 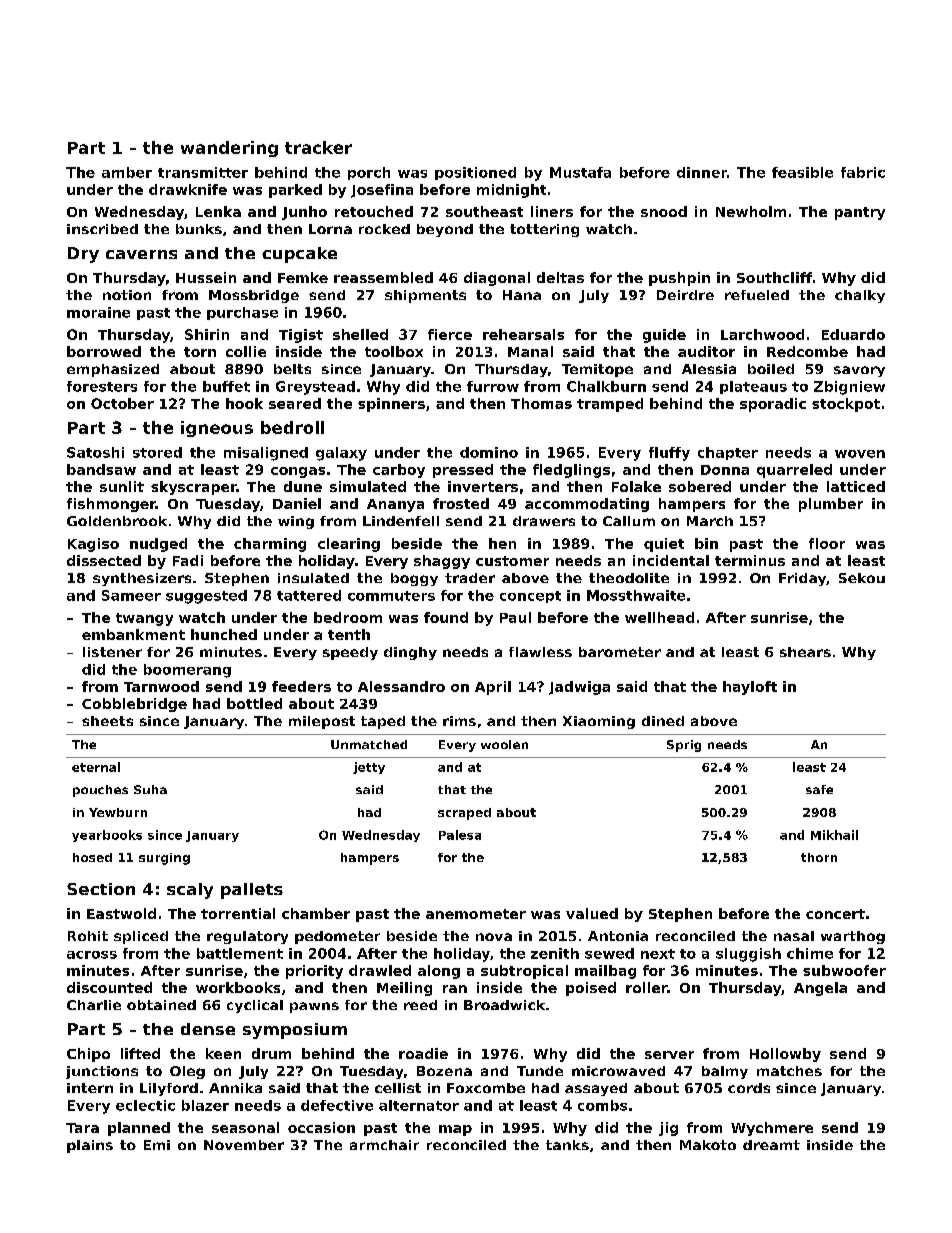 What do you see at coordinates (476, 914) in the image?
I see `anemometer` at bounding box center [476, 914].
